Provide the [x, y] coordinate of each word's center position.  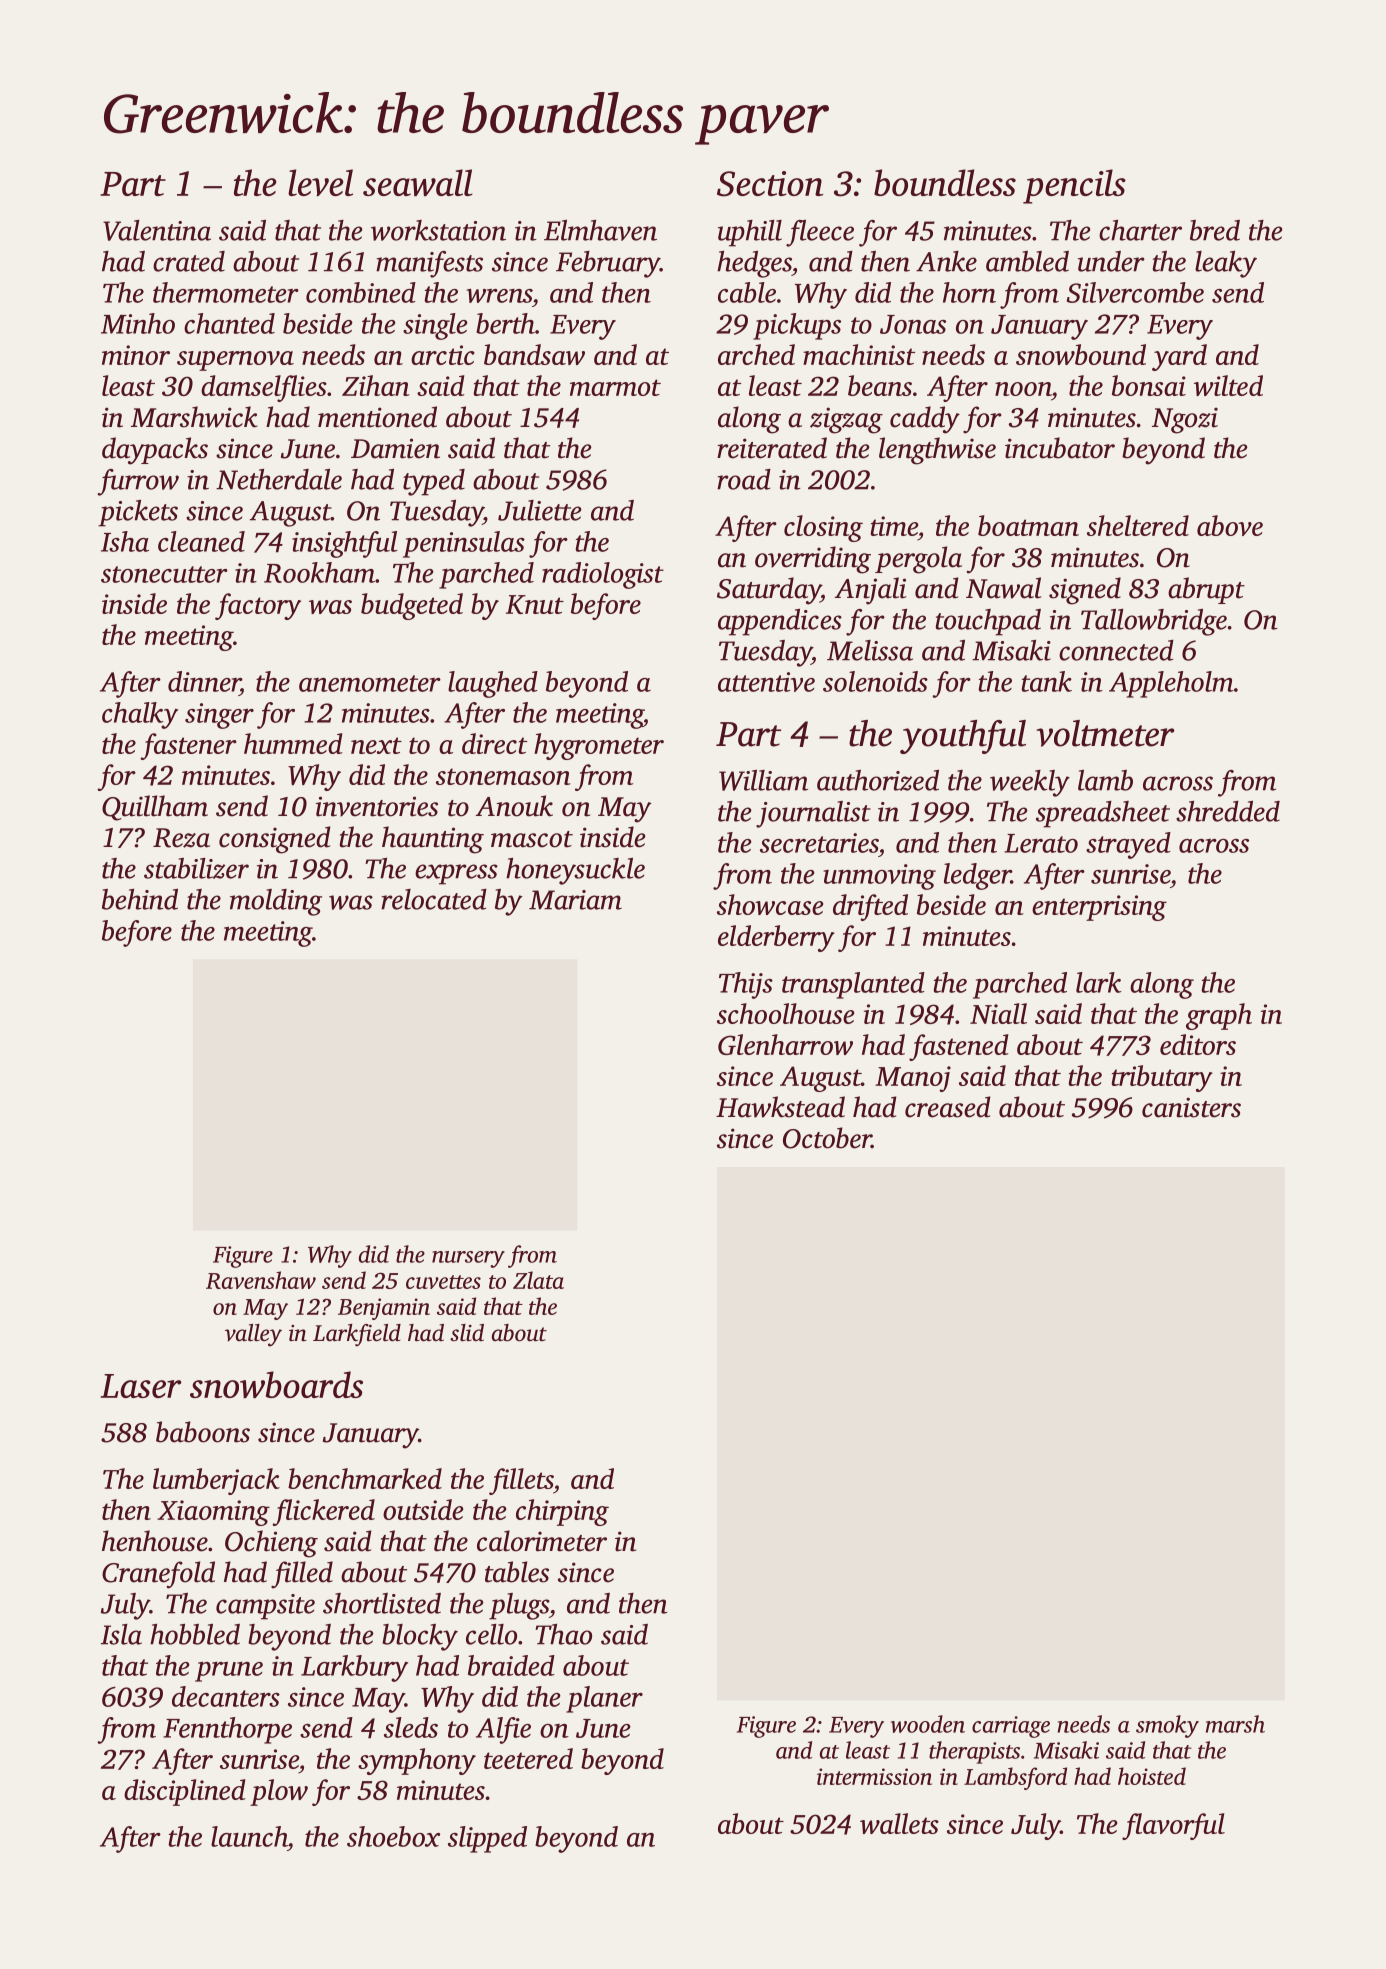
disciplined [185, 1792]
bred [1215, 230]
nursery [468, 1259]
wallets [899, 1823]
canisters [1191, 1107]
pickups [797, 326]
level [320, 182]
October [827, 1138]
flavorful [1173, 1826]
